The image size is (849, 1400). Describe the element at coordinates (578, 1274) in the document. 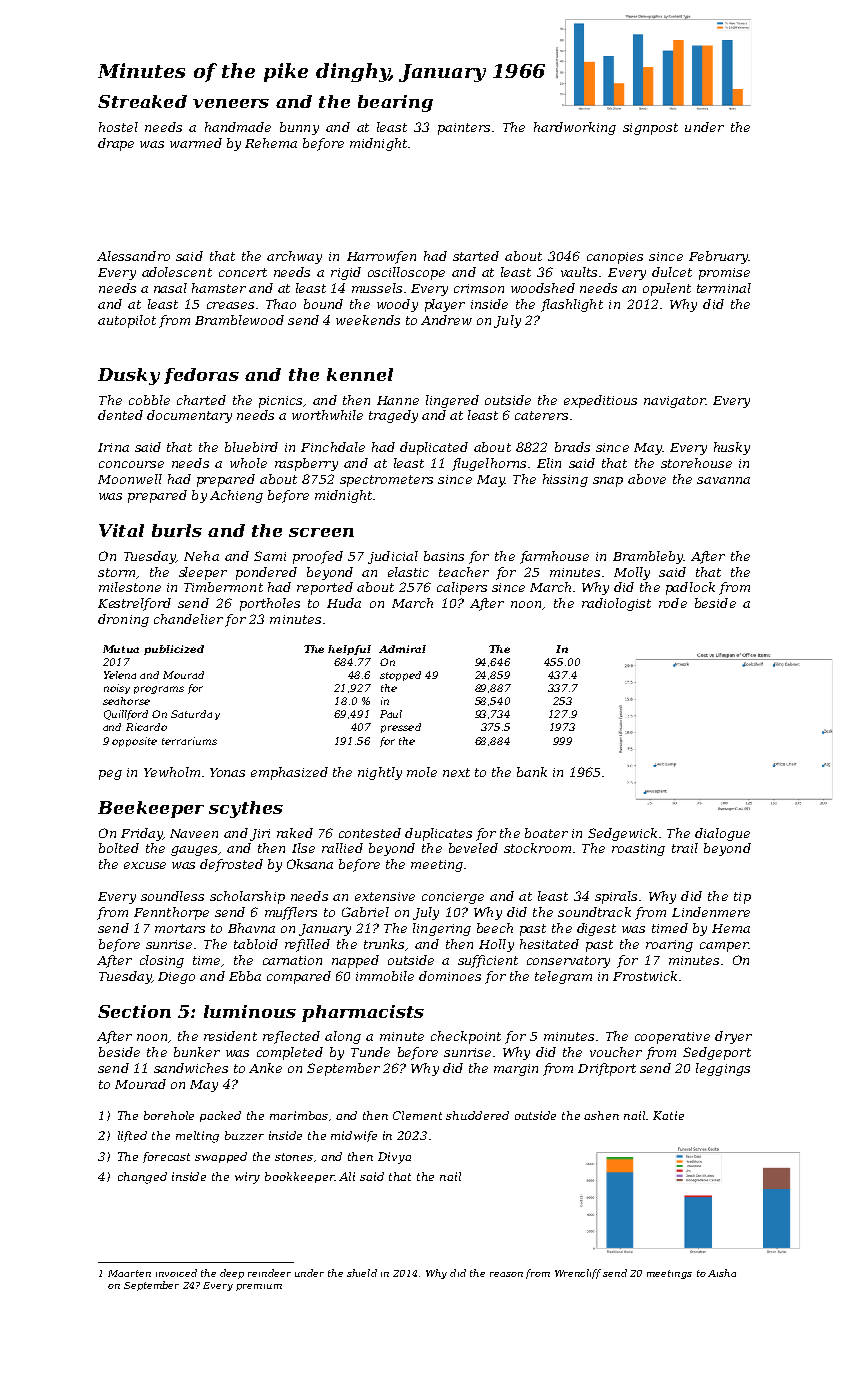

I see `Wrencliff` at that location.
